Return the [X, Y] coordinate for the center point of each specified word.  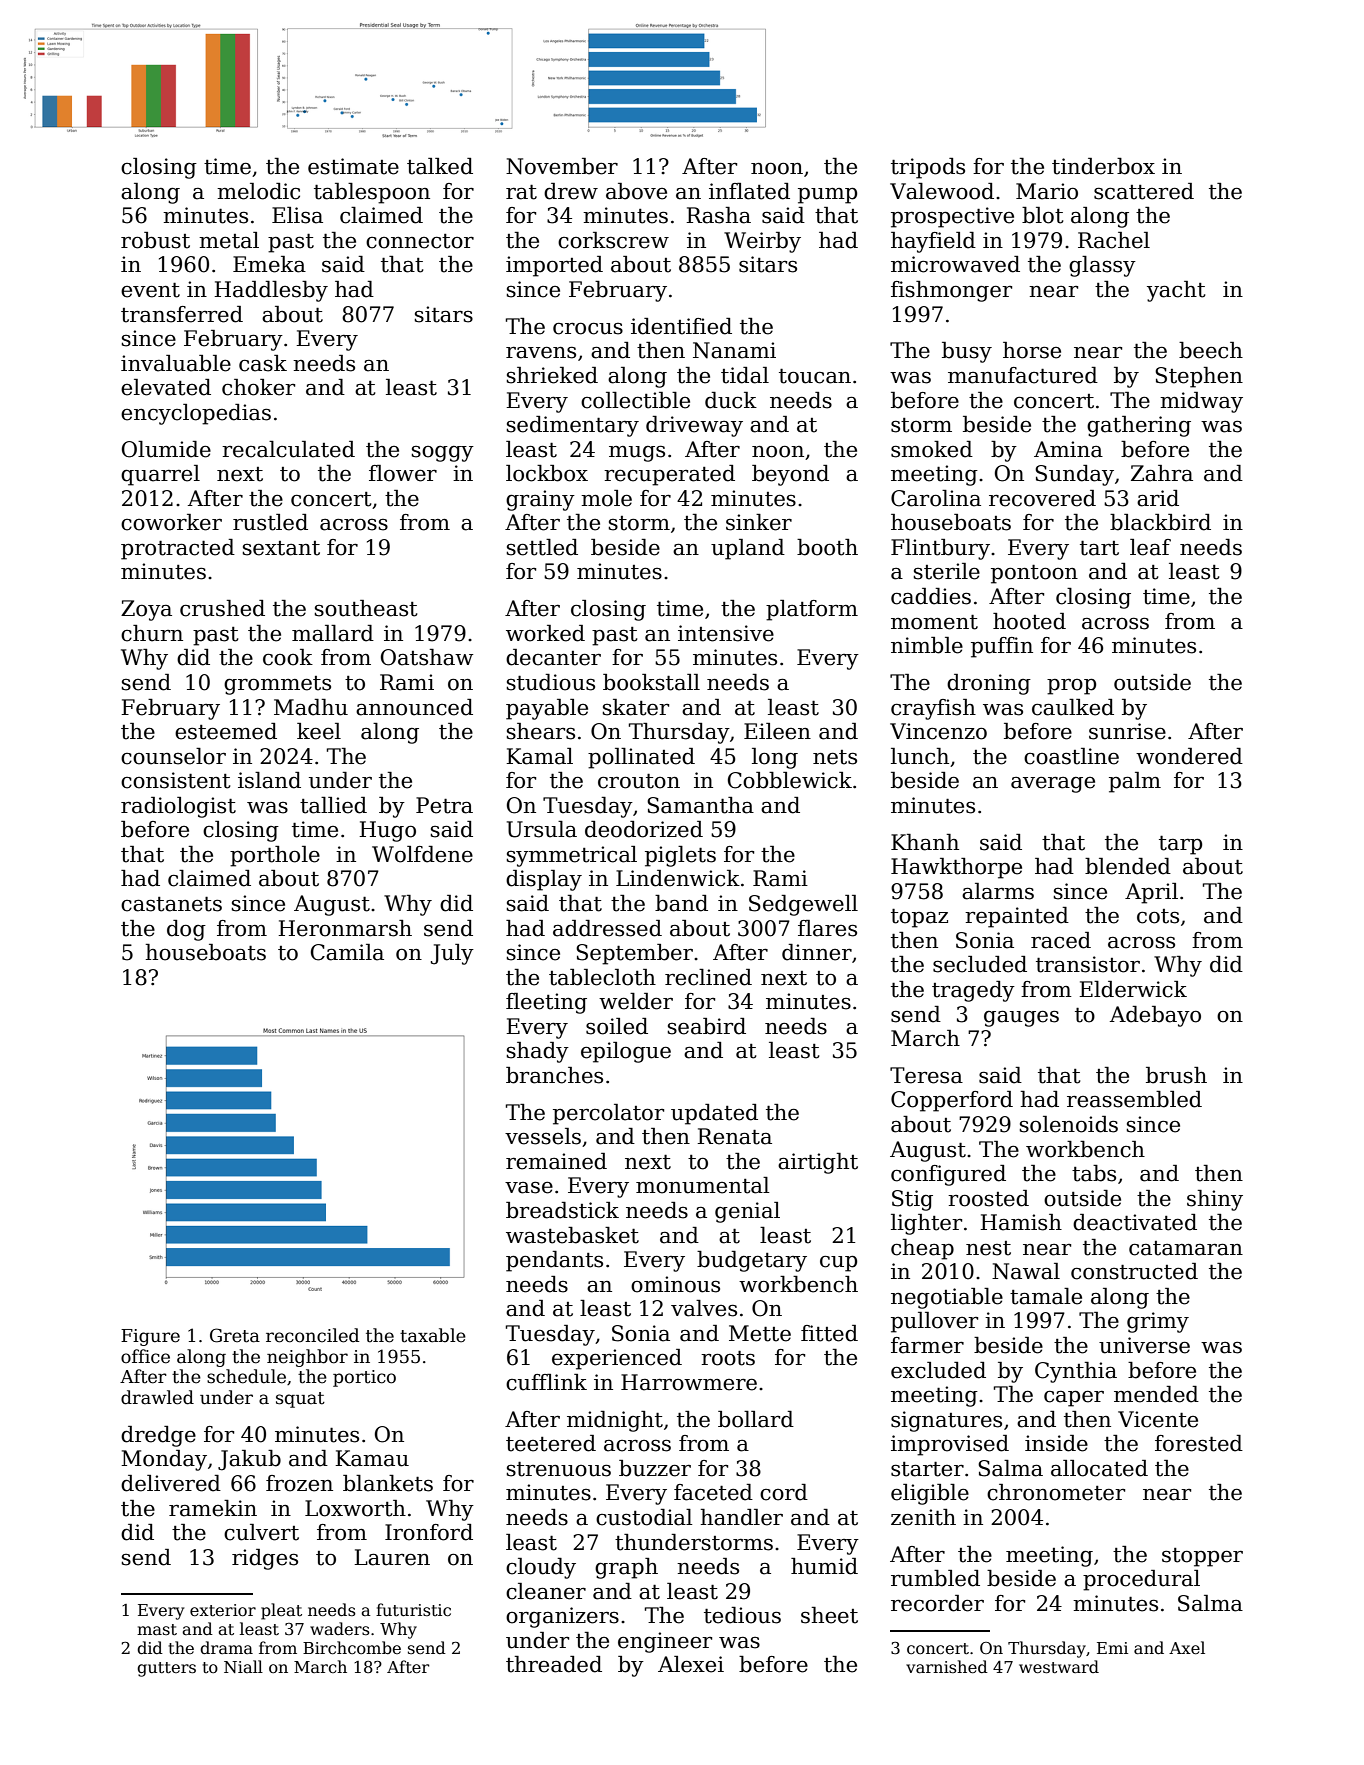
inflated [749, 191]
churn [152, 633]
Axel [1187, 1648]
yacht [1176, 291]
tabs [1094, 1173]
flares [827, 928]
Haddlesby [271, 291]
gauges [1021, 1018]
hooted [1029, 621]
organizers [562, 1617]
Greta [235, 1335]
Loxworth [355, 1508]
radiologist [178, 807]
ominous [675, 1284]
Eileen [777, 731]
